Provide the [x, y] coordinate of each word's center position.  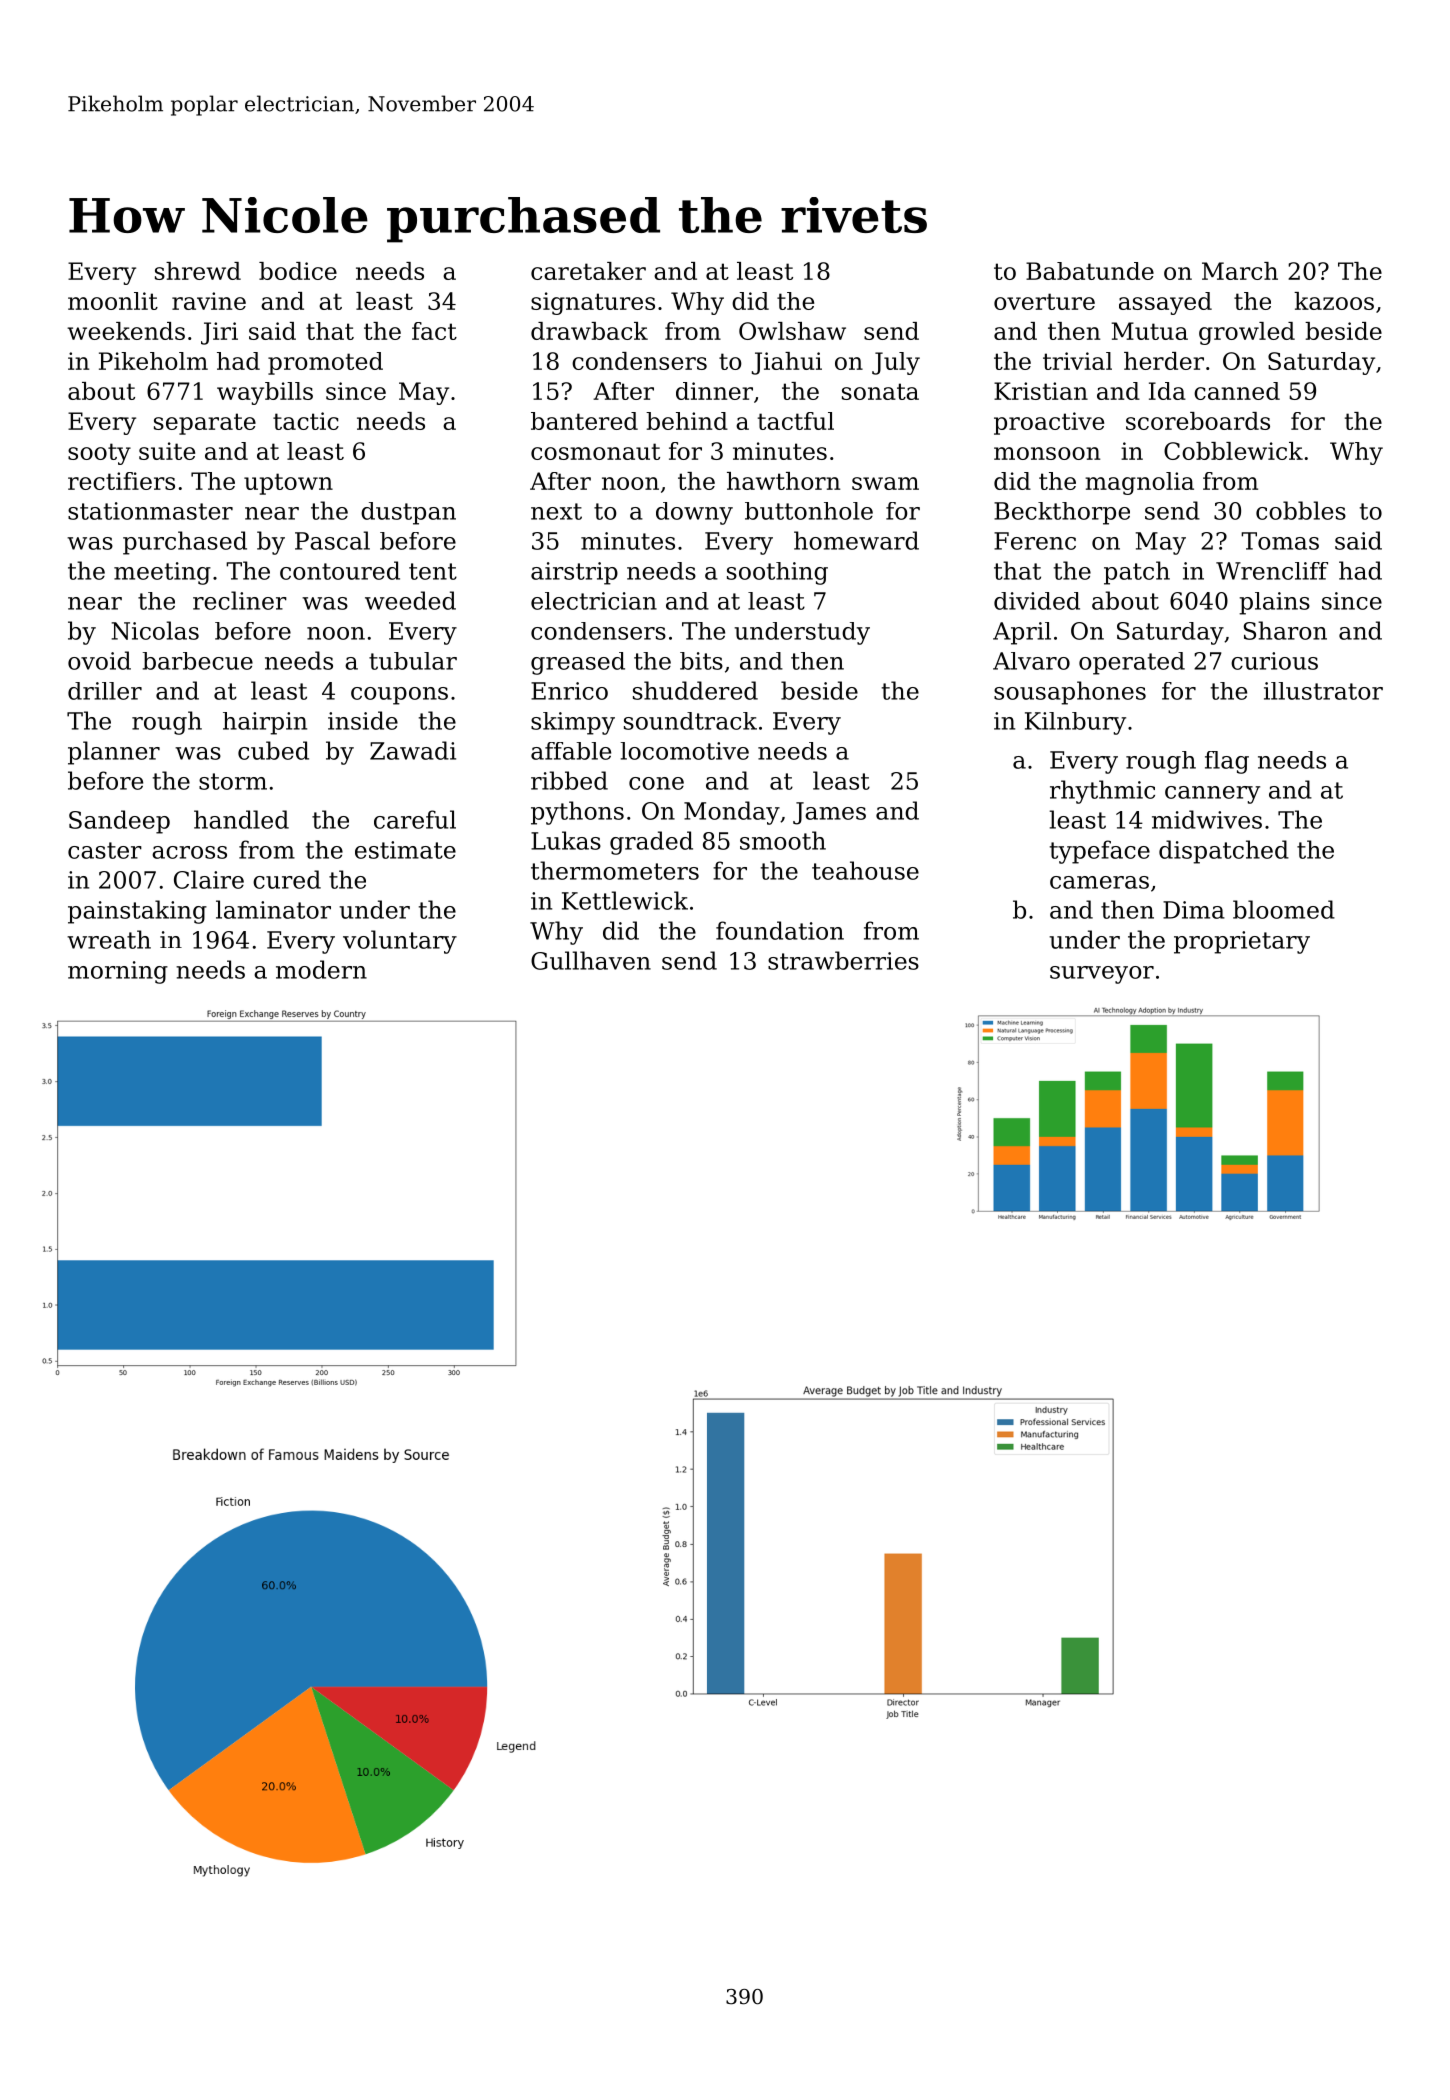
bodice [298, 271]
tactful [796, 421]
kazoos [1334, 301]
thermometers [615, 870]
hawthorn [783, 481]
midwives [1207, 819]
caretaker [588, 271]
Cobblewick [1233, 451]
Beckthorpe [1062, 513]
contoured [340, 570]
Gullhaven [591, 960]
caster [105, 850]
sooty [99, 454]
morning [118, 972]
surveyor [1102, 975]
